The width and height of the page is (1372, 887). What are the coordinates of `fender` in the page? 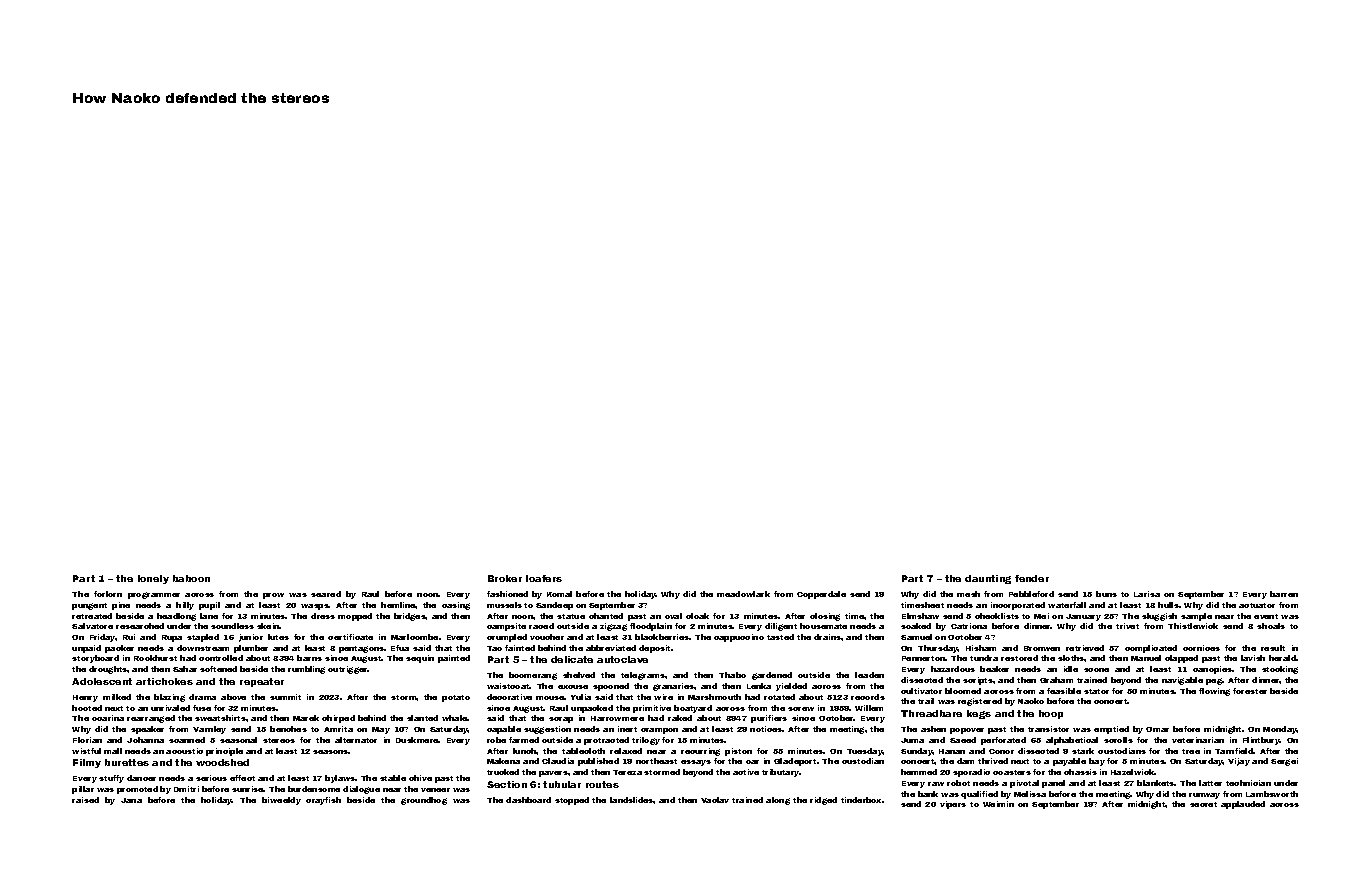 It's located at (1032, 578).
